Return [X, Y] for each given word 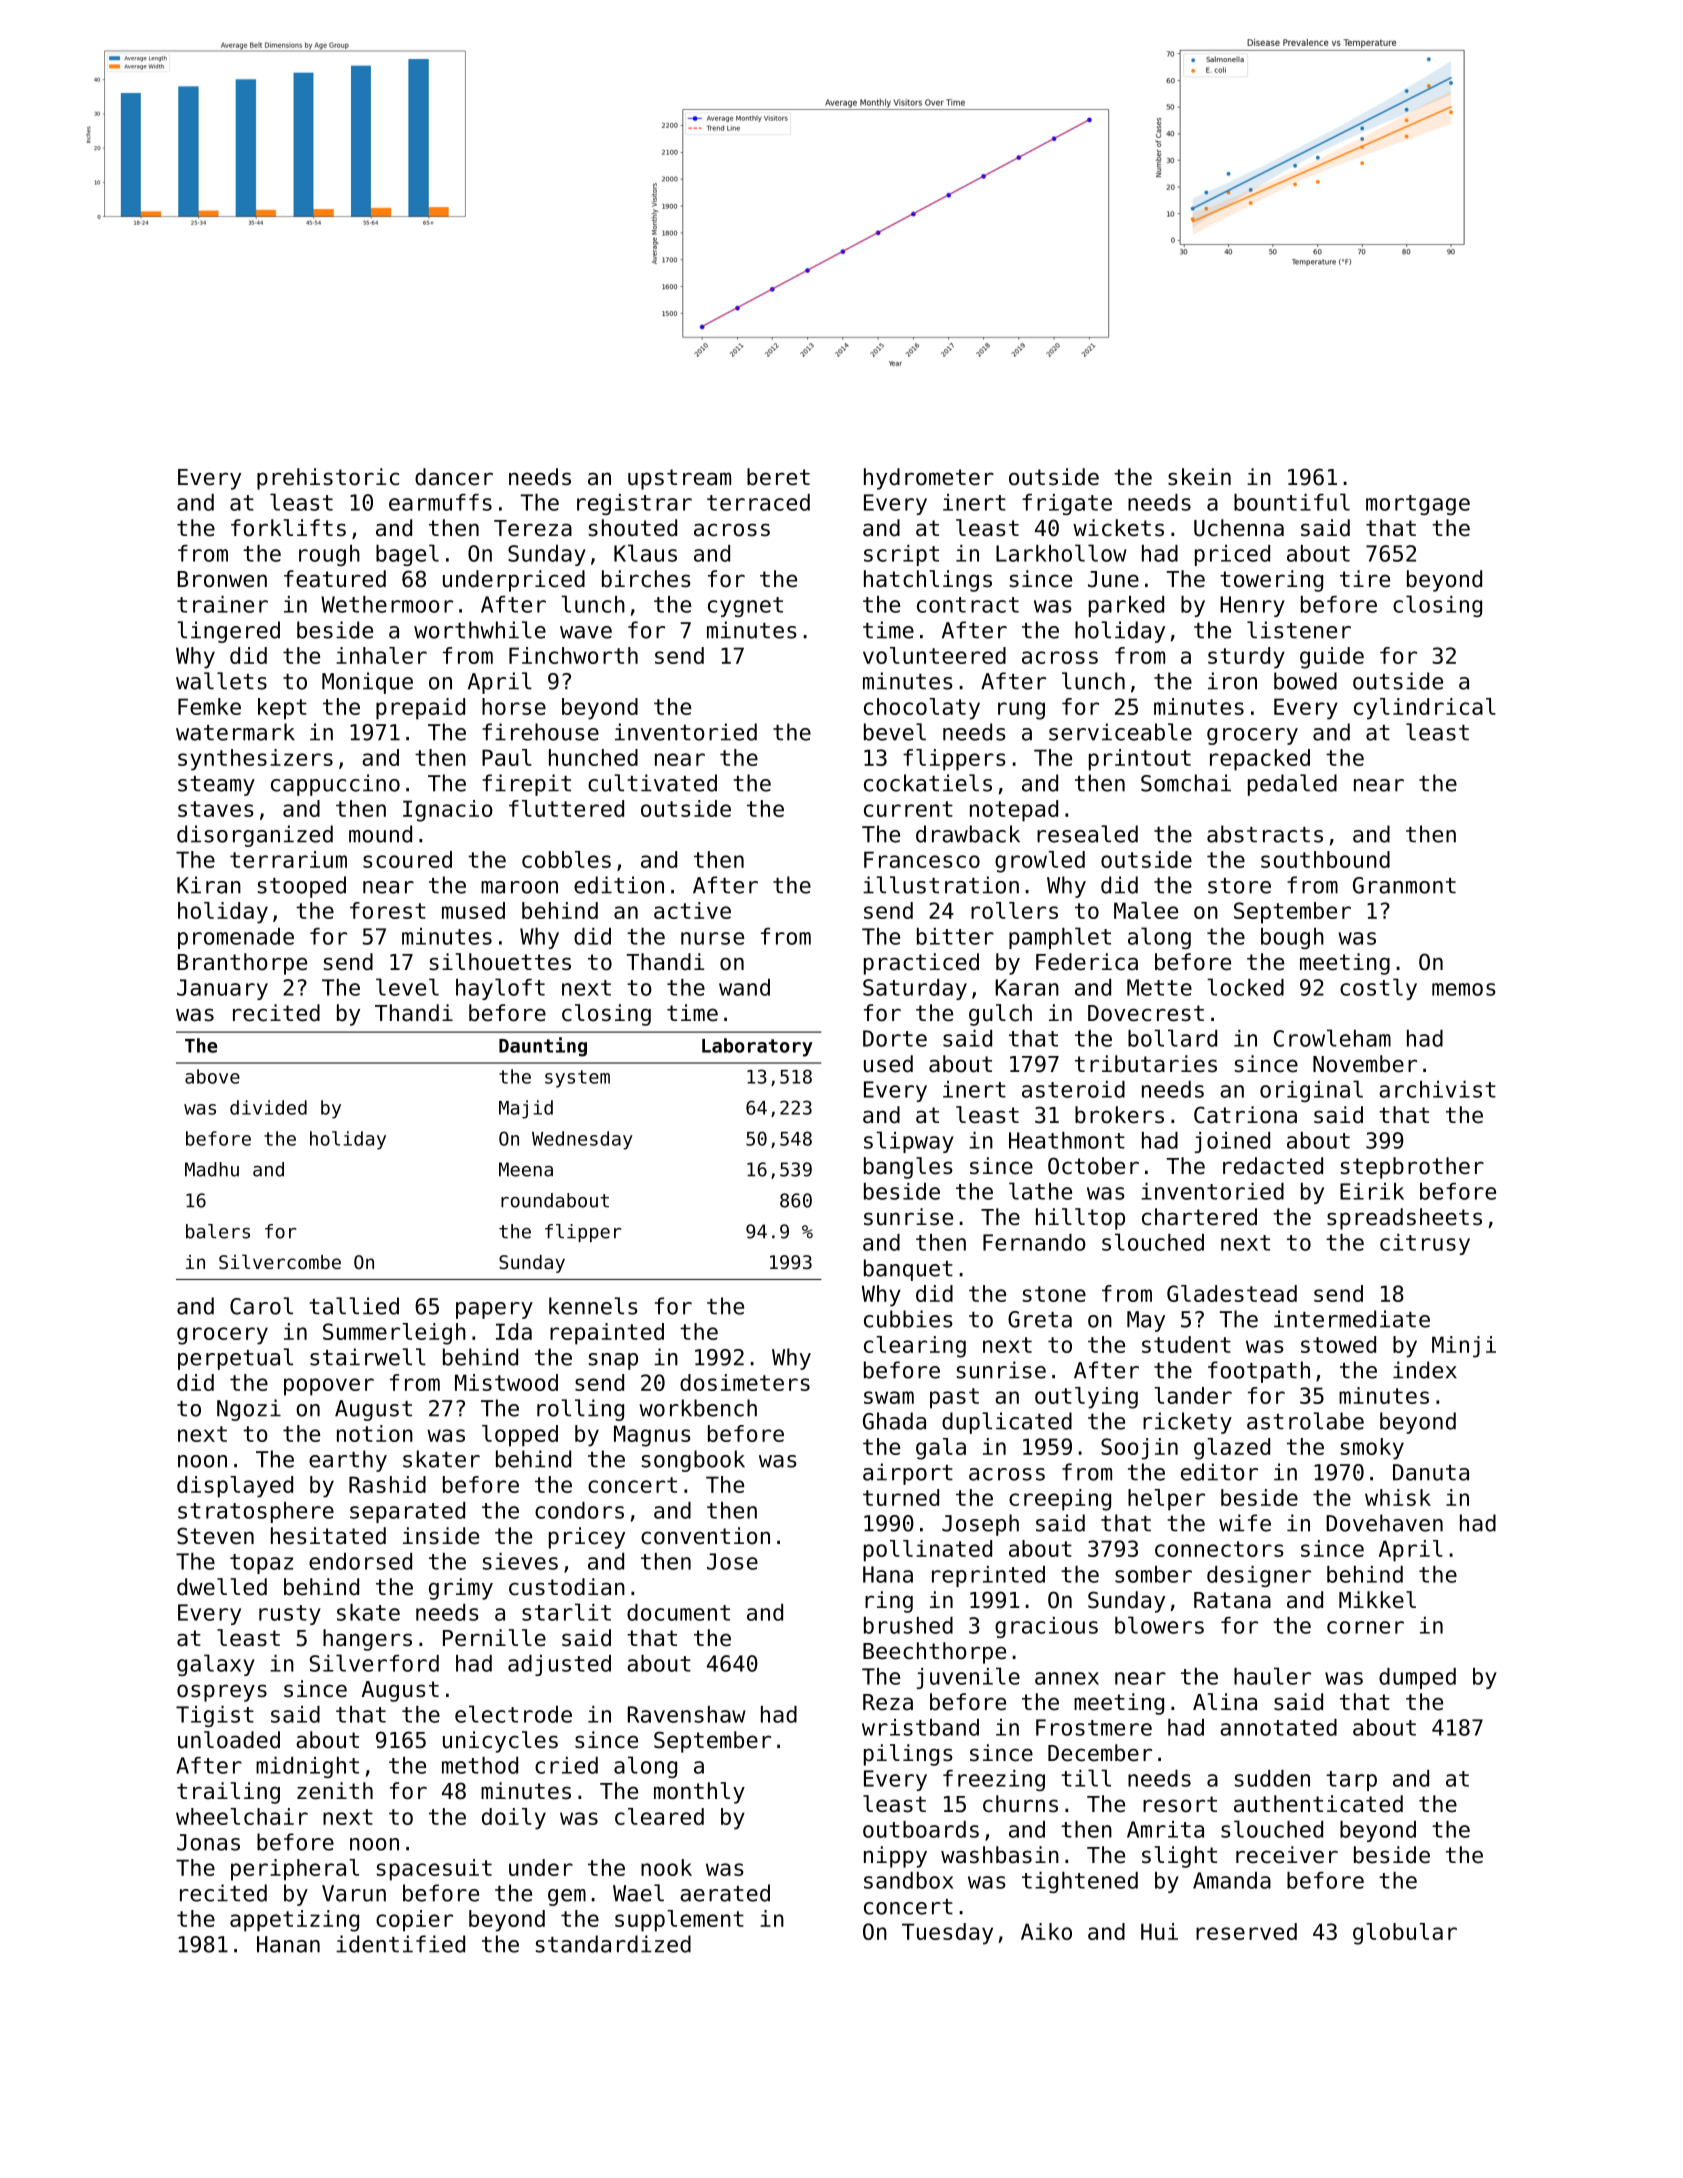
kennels [593, 1306]
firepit [526, 785]
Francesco [922, 859]
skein [1199, 477]
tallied [354, 1306]
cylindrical [1425, 709]
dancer [454, 477]
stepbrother [1412, 1168]
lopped [520, 1436]
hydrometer [929, 479]
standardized [613, 1944]
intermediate [1352, 1319]
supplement [679, 1921]
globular [1405, 1934]
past [954, 1398]
